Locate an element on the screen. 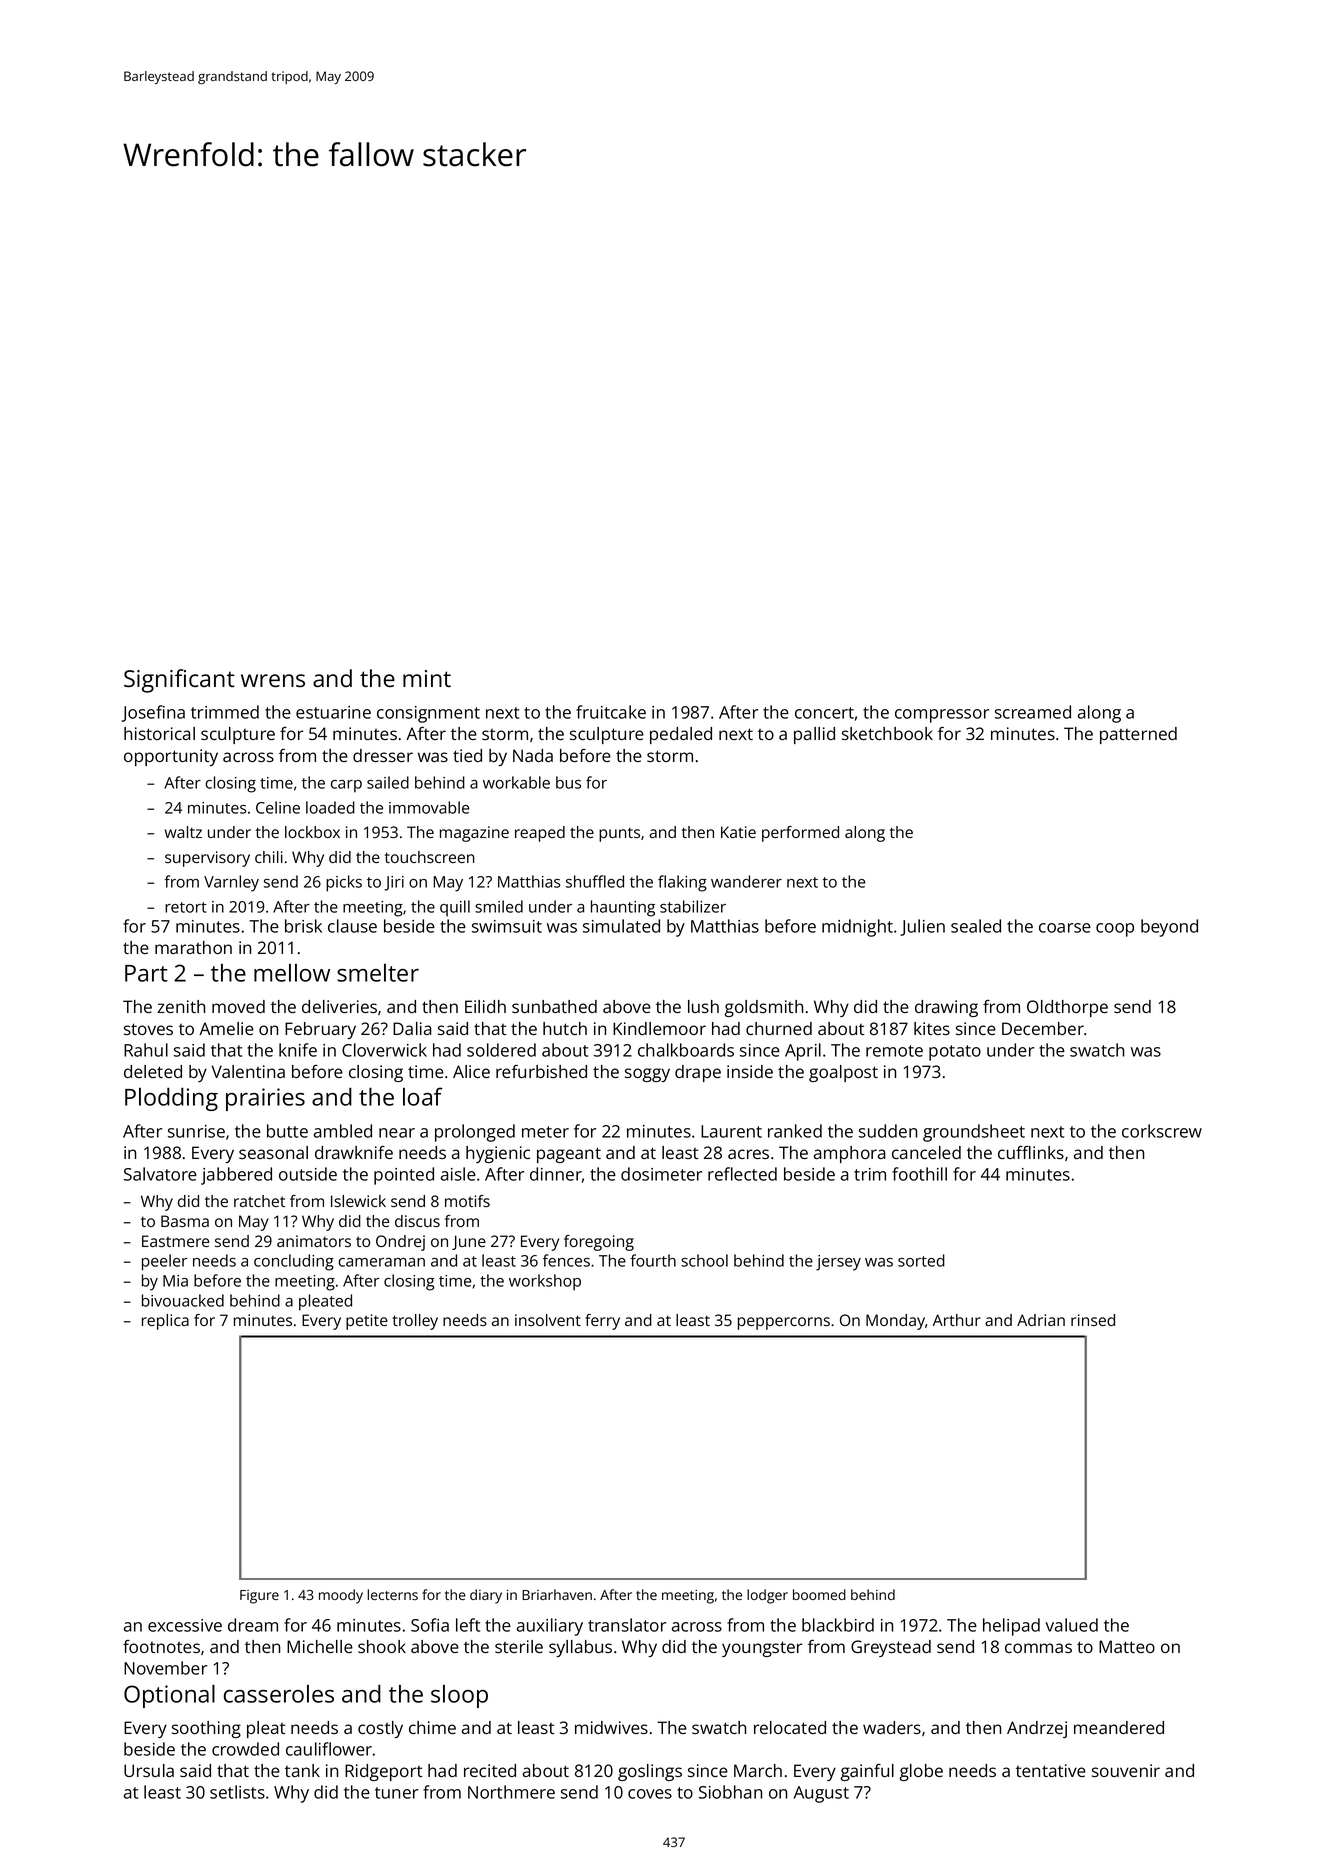 The image size is (1326, 1875). stabilizer is located at coordinates (693, 906).
